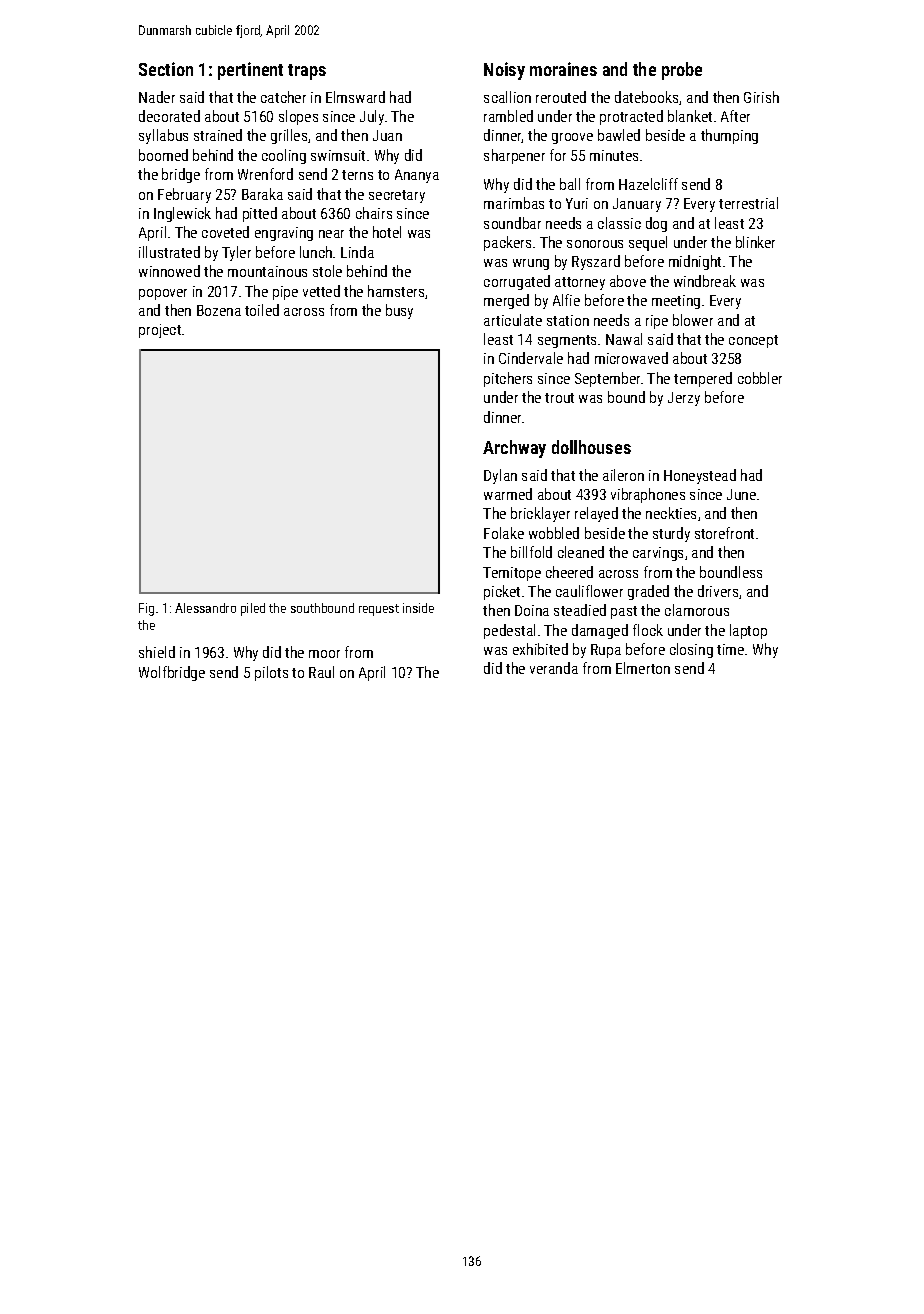 This screenshot has height=1314, width=924. Describe the element at coordinates (648, 592) in the screenshot. I see `graded` at that location.
